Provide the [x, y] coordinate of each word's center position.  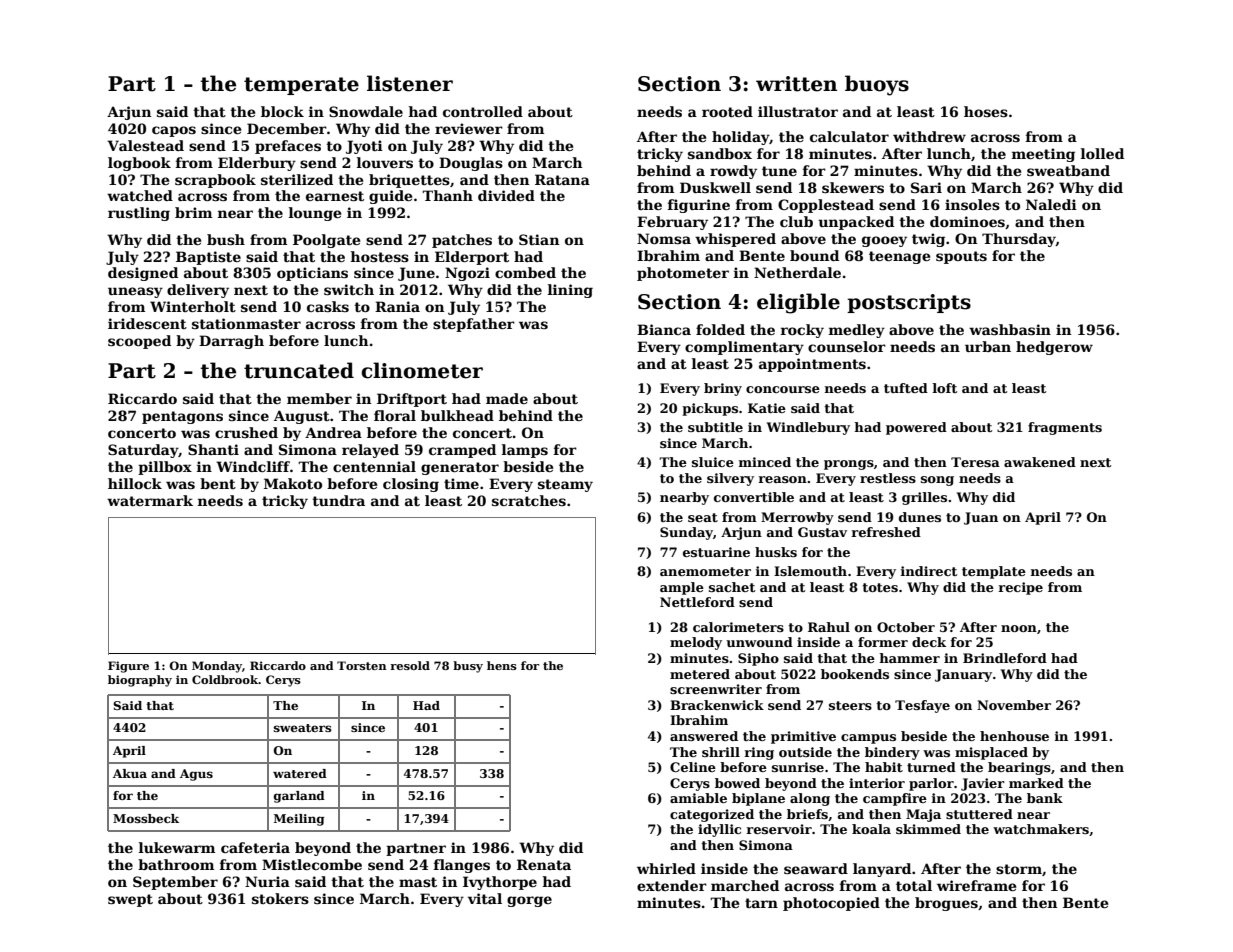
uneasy [135, 292]
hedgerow [1054, 348]
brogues [946, 904]
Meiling [299, 820]
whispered [735, 240]
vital [485, 898]
